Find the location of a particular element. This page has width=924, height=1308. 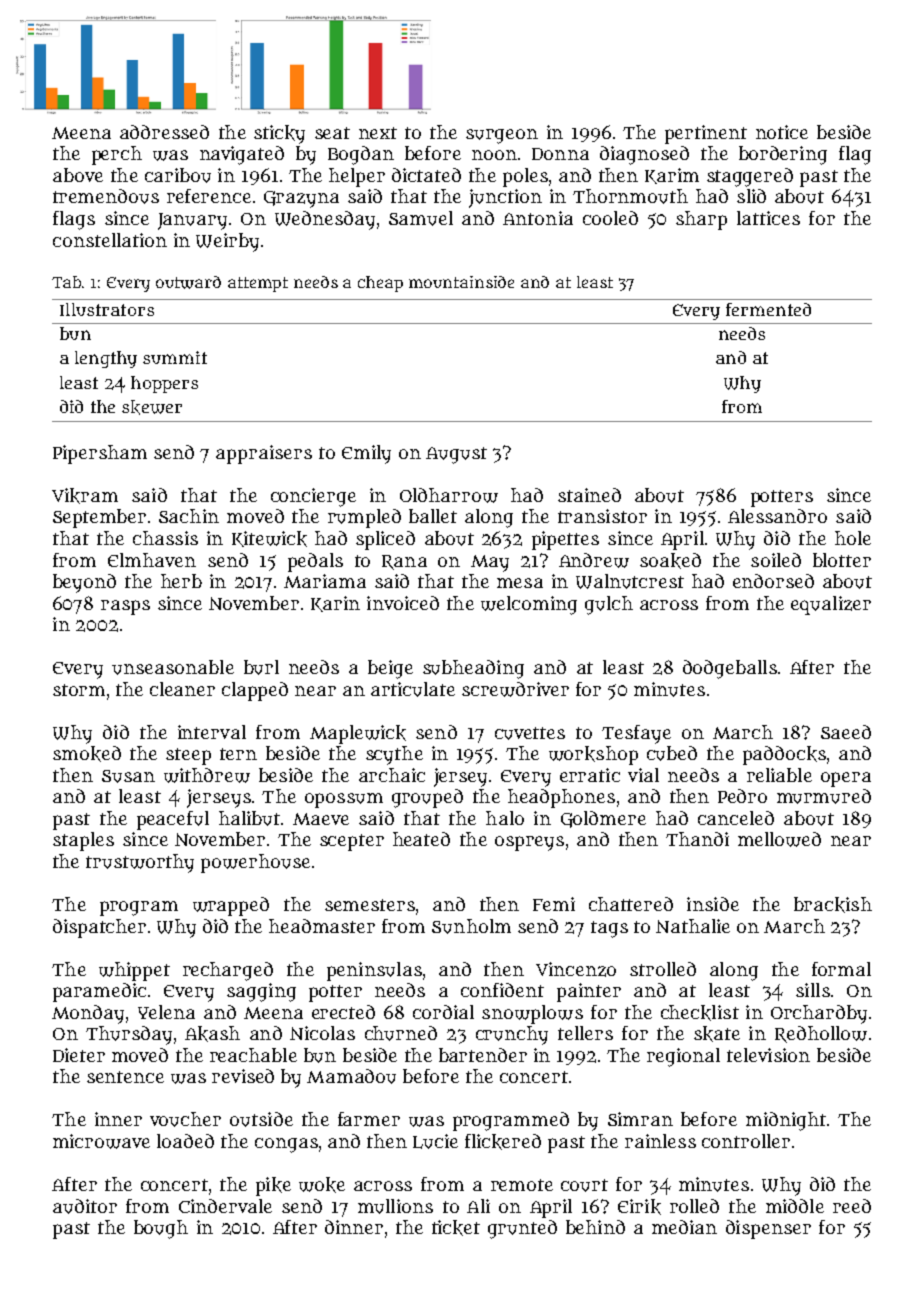

Oldharrow is located at coordinates (449, 495).
